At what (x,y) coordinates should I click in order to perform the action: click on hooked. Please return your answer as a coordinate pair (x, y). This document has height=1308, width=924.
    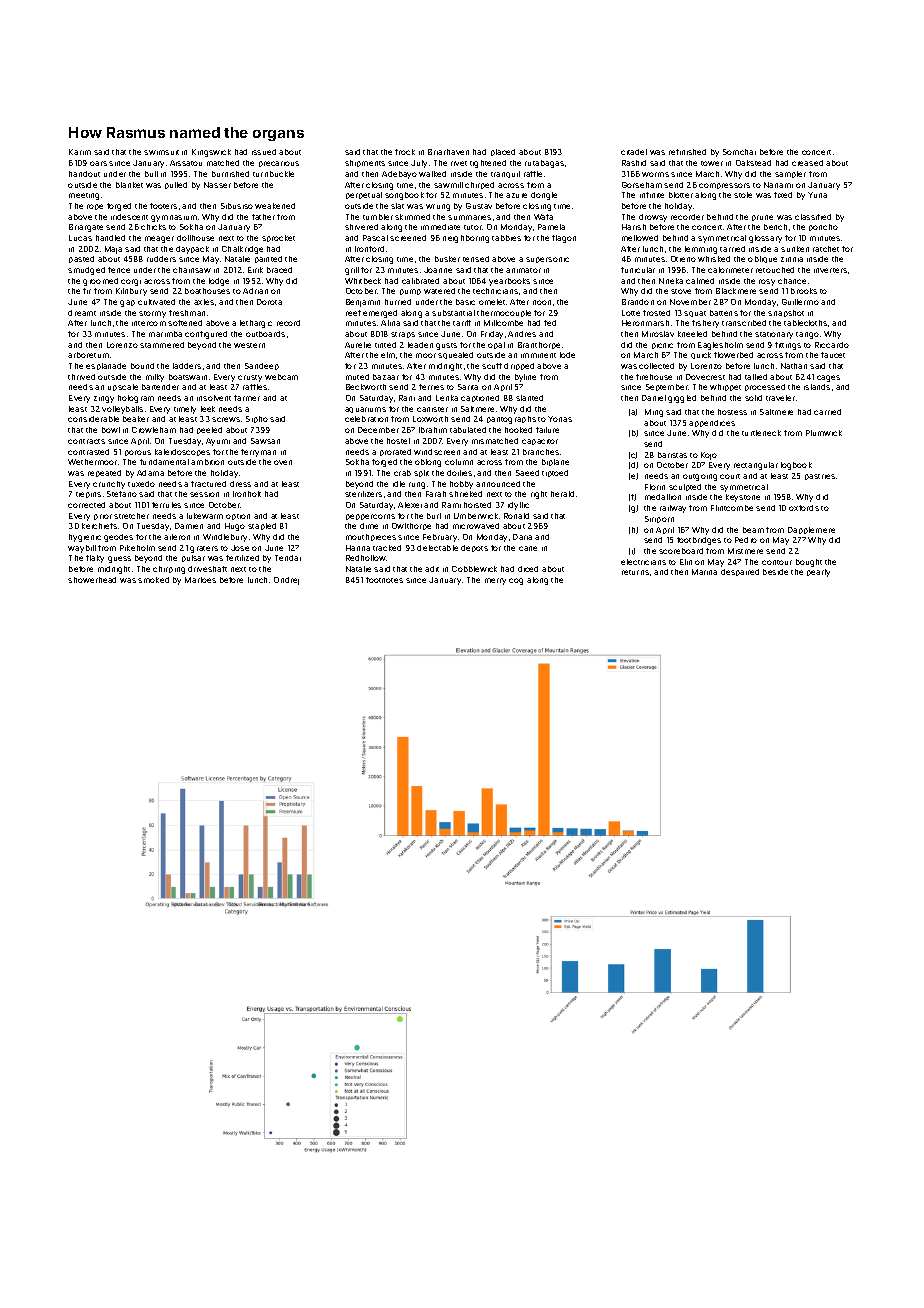
    Looking at the image, I should click on (518, 430).
